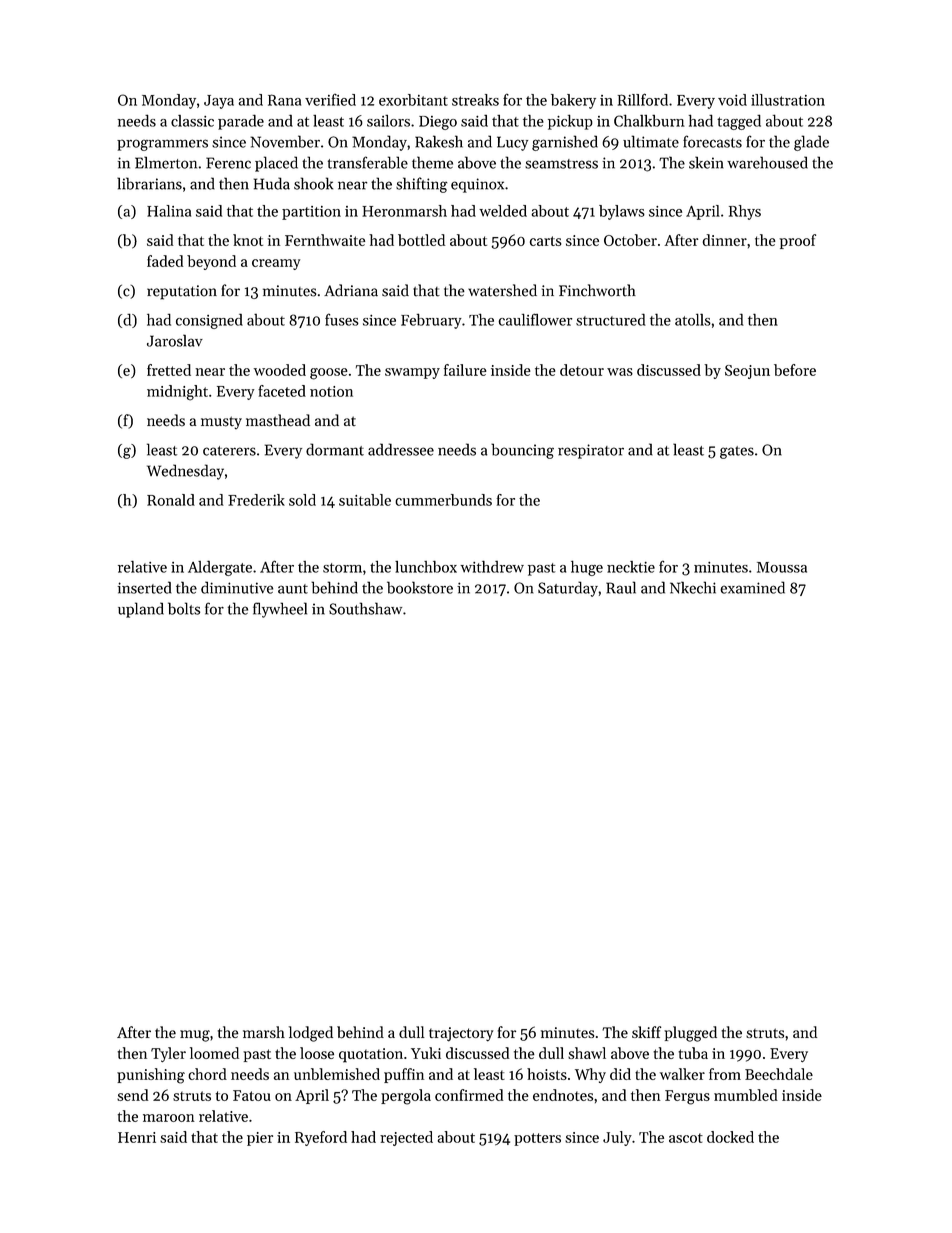  Describe the element at coordinates (171, 500) in the screenshot. I see `Ronald` at that location.
